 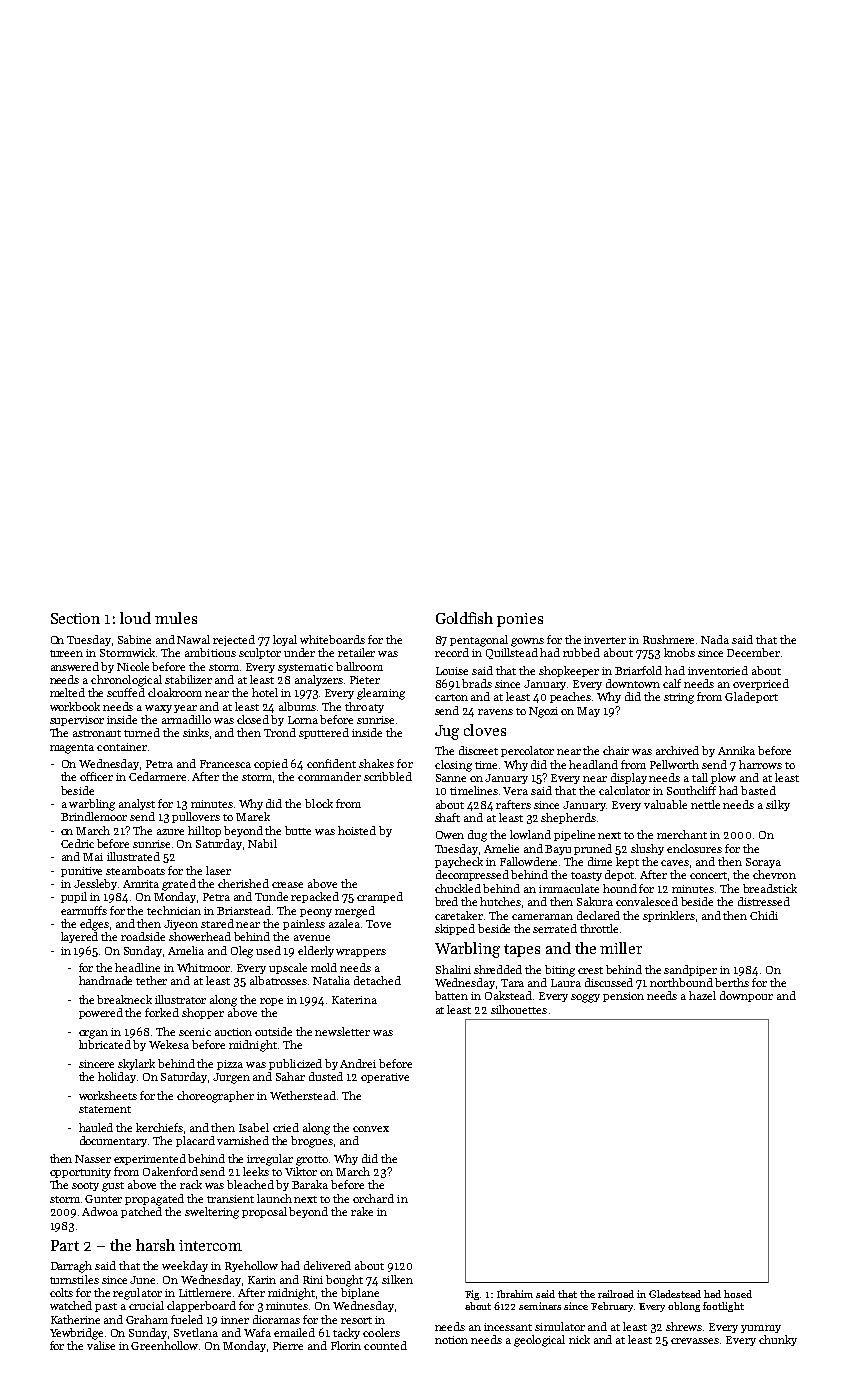 I want to click on Tara, so click(x=512, y=983).
